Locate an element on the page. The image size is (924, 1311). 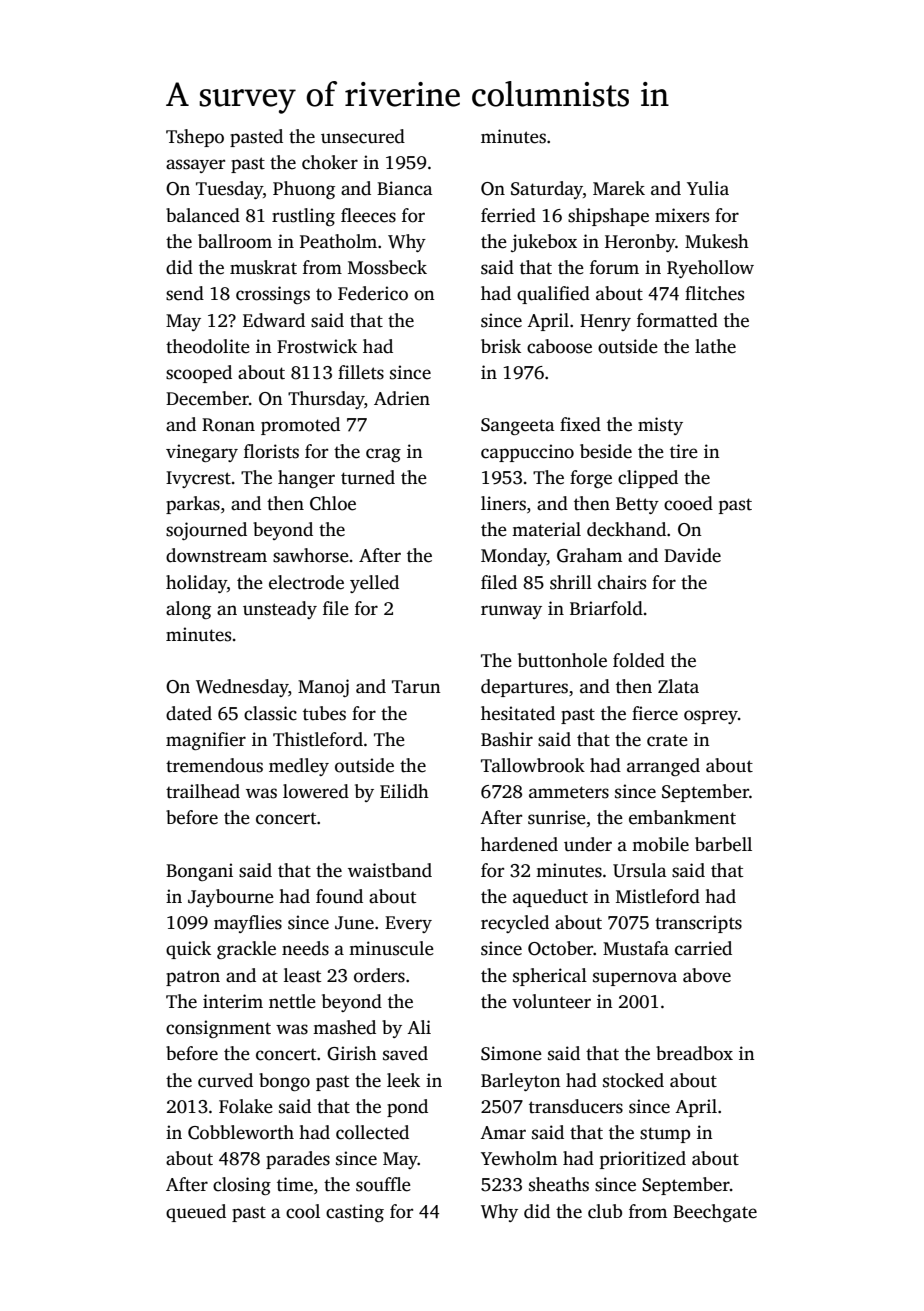
Tshepo is located at coordinates (195, 138).
